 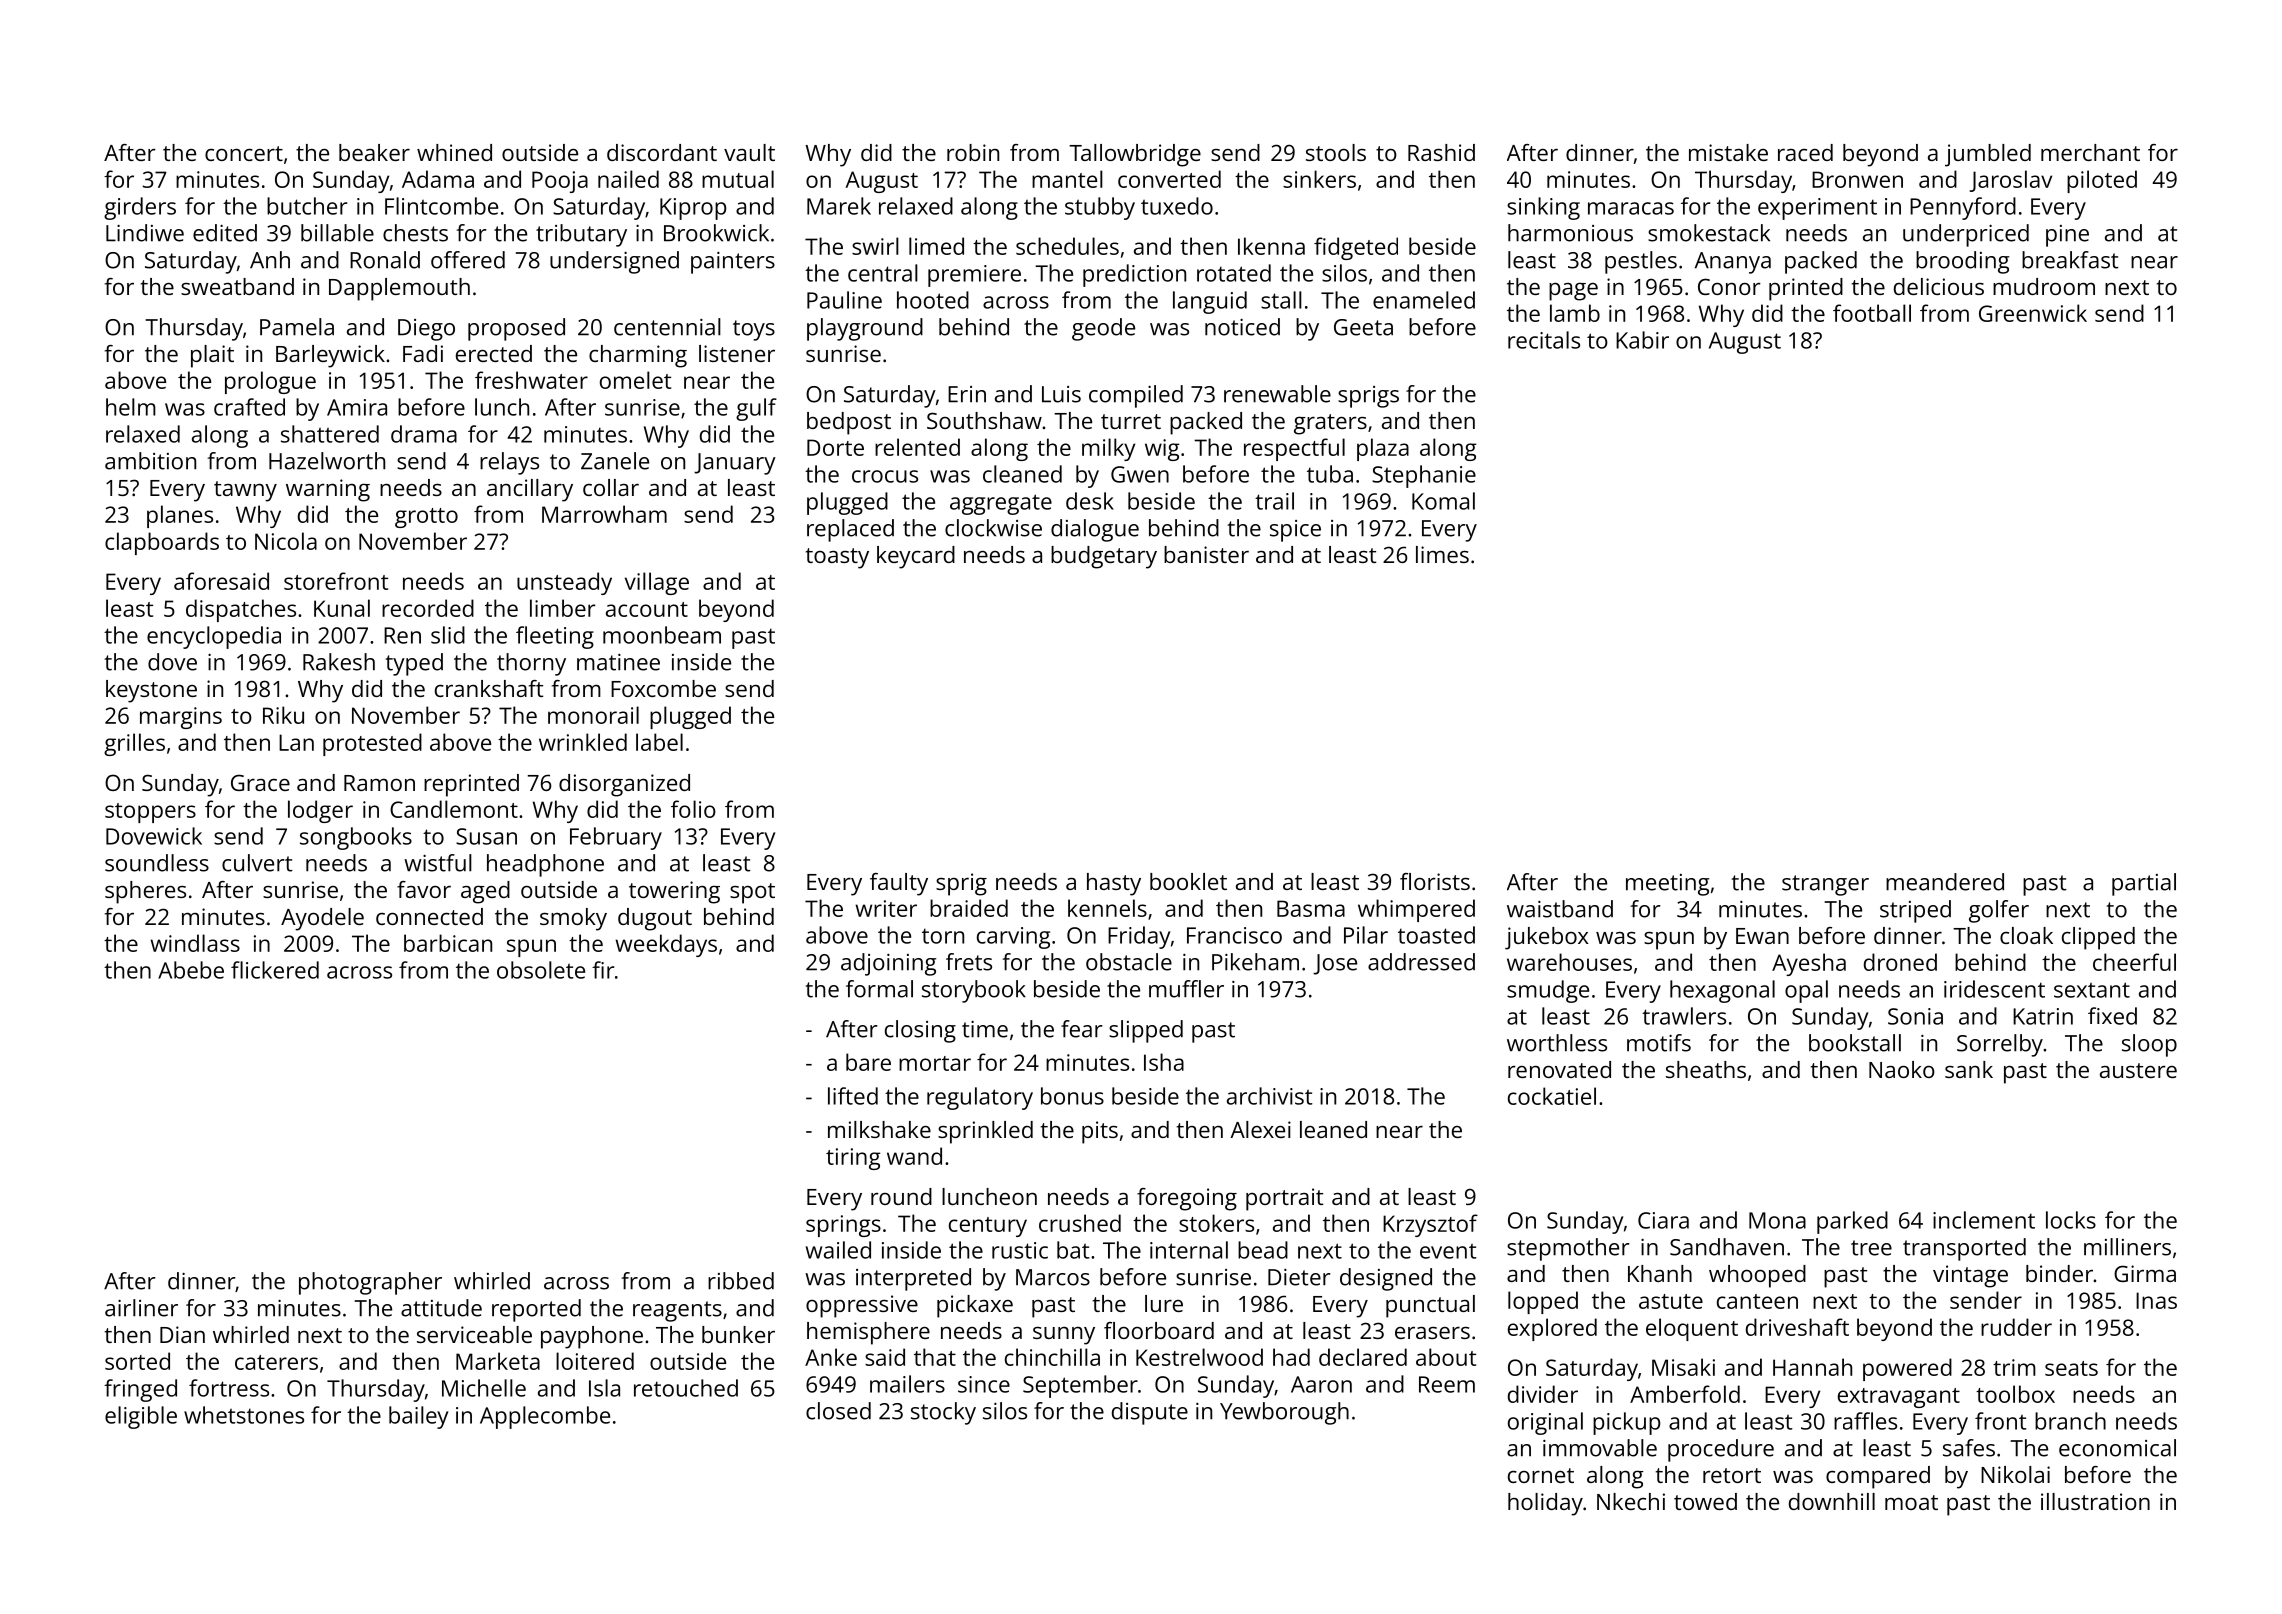 I want to click on plaza, so click(x=1383, y=449).
